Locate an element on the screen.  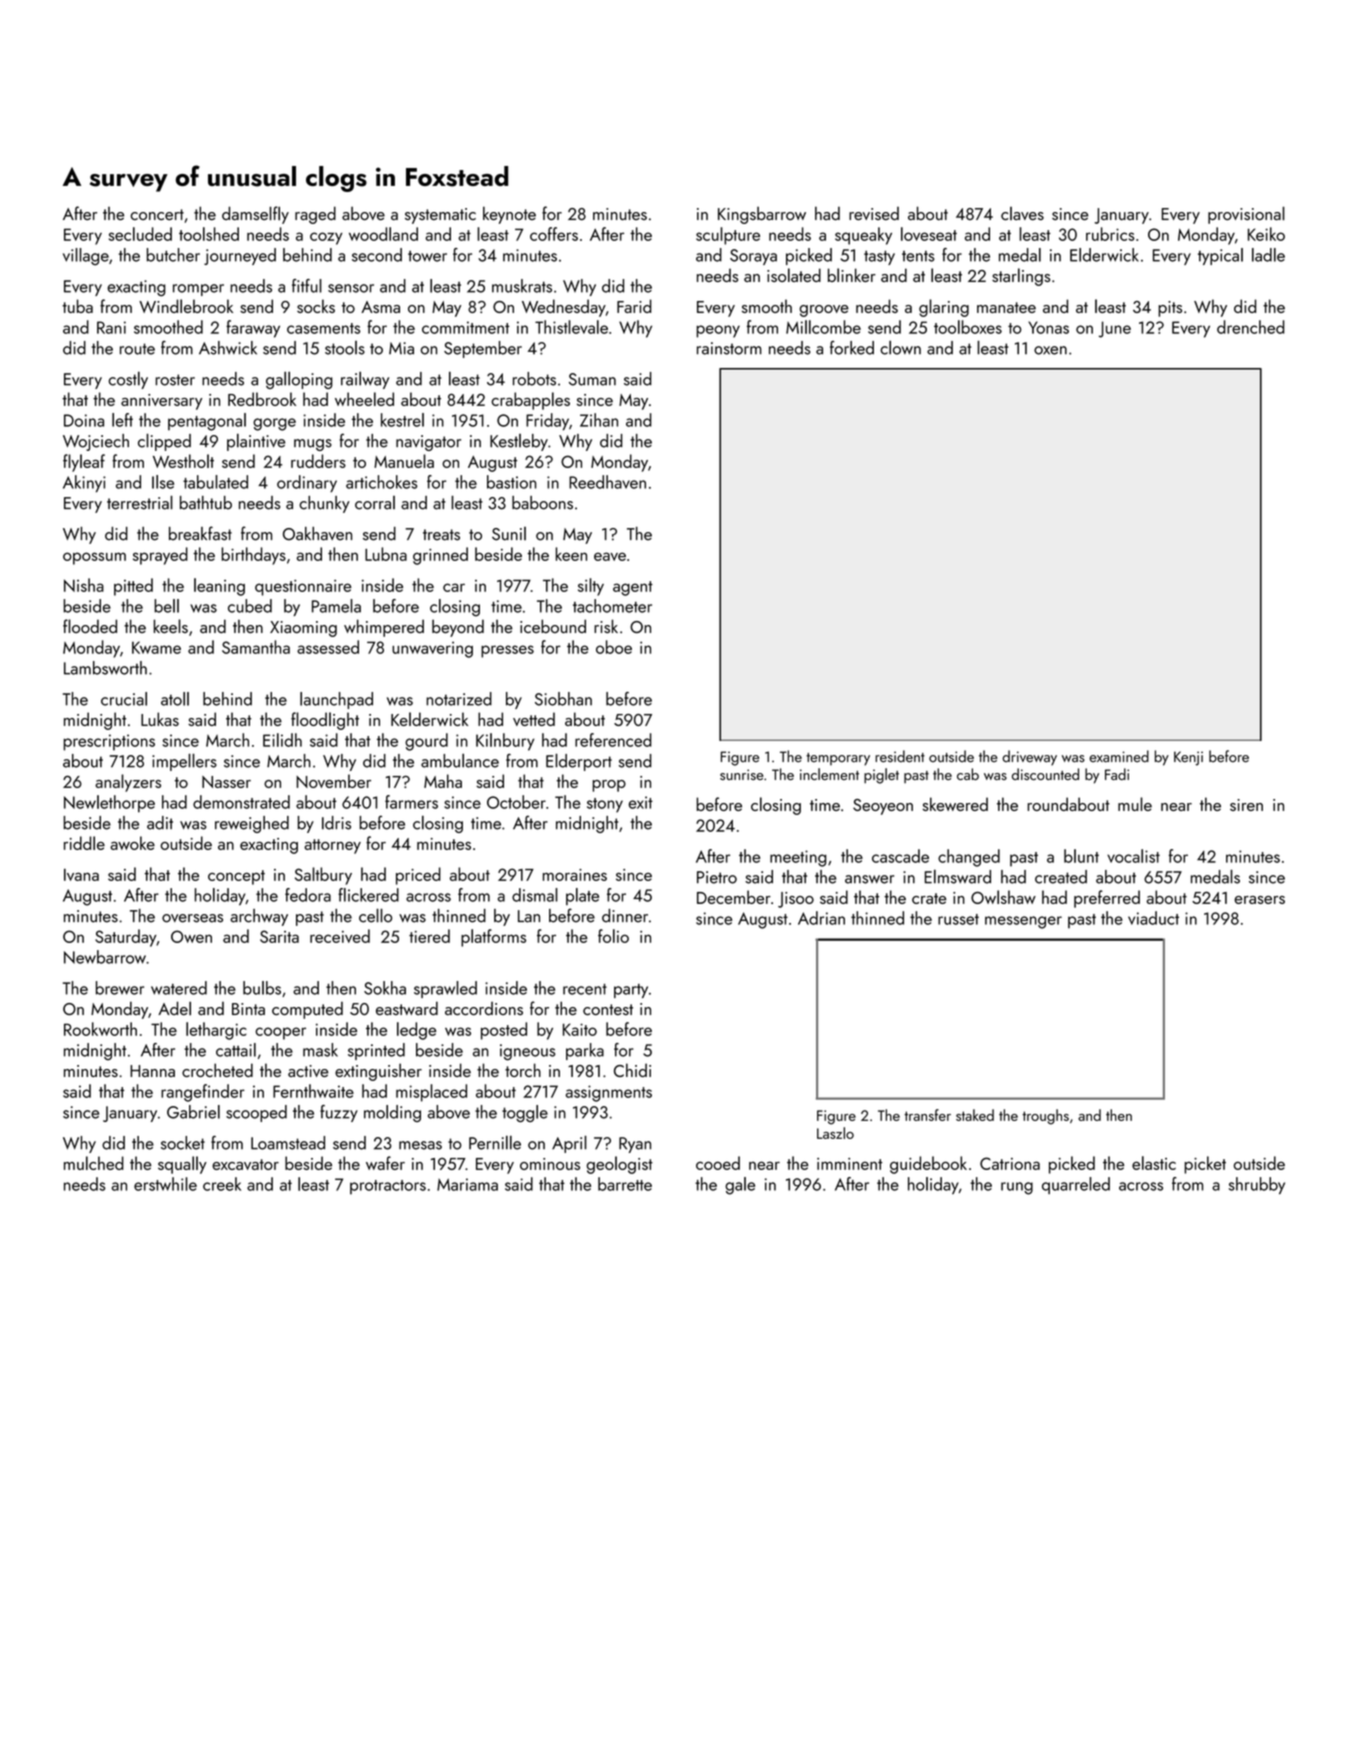
quarreled is located at coordinates (1076, 1185).
